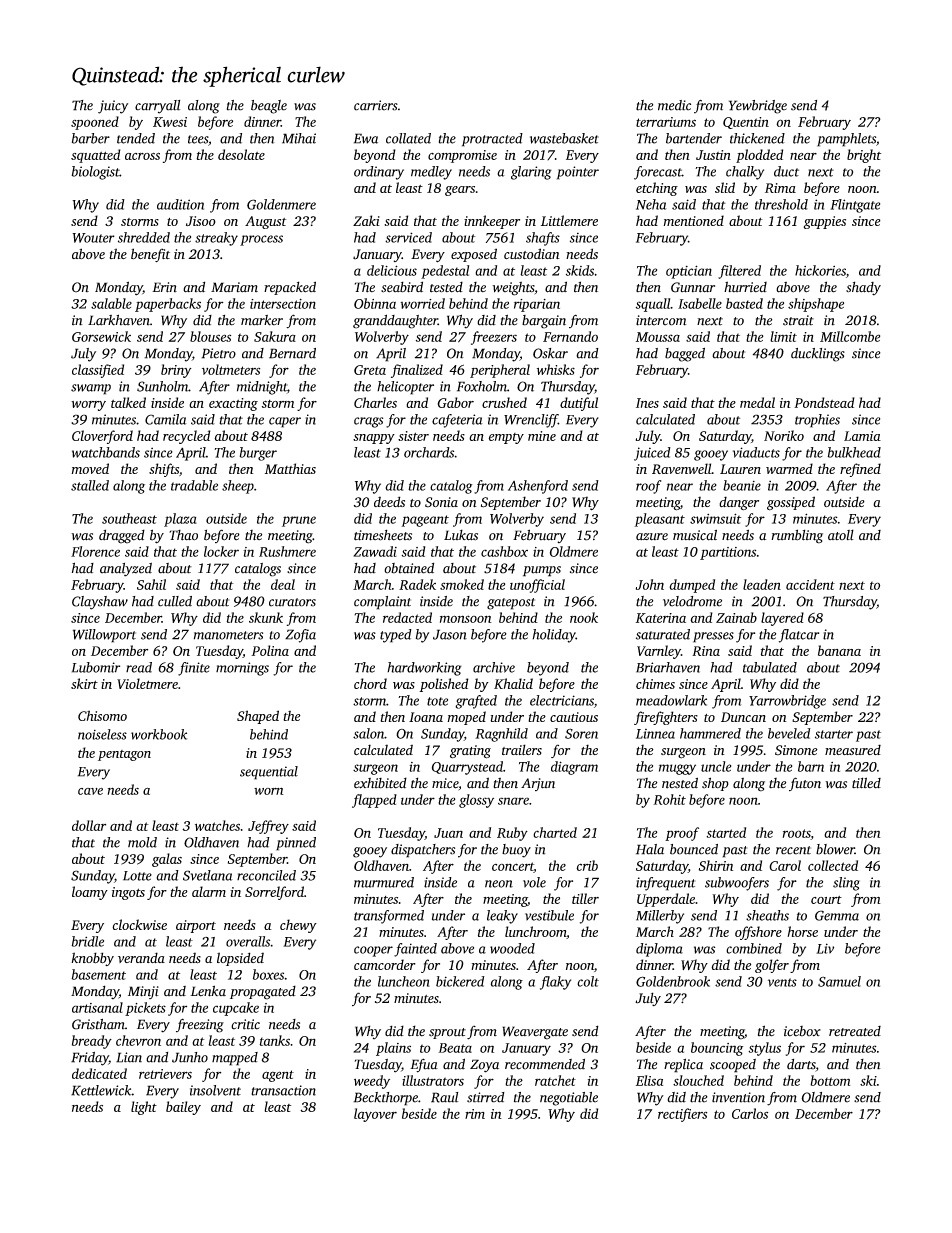  What do you see at coordinates (270, 650) in the screenshot?
I see `Polina` at bounding box center [270, 650].
